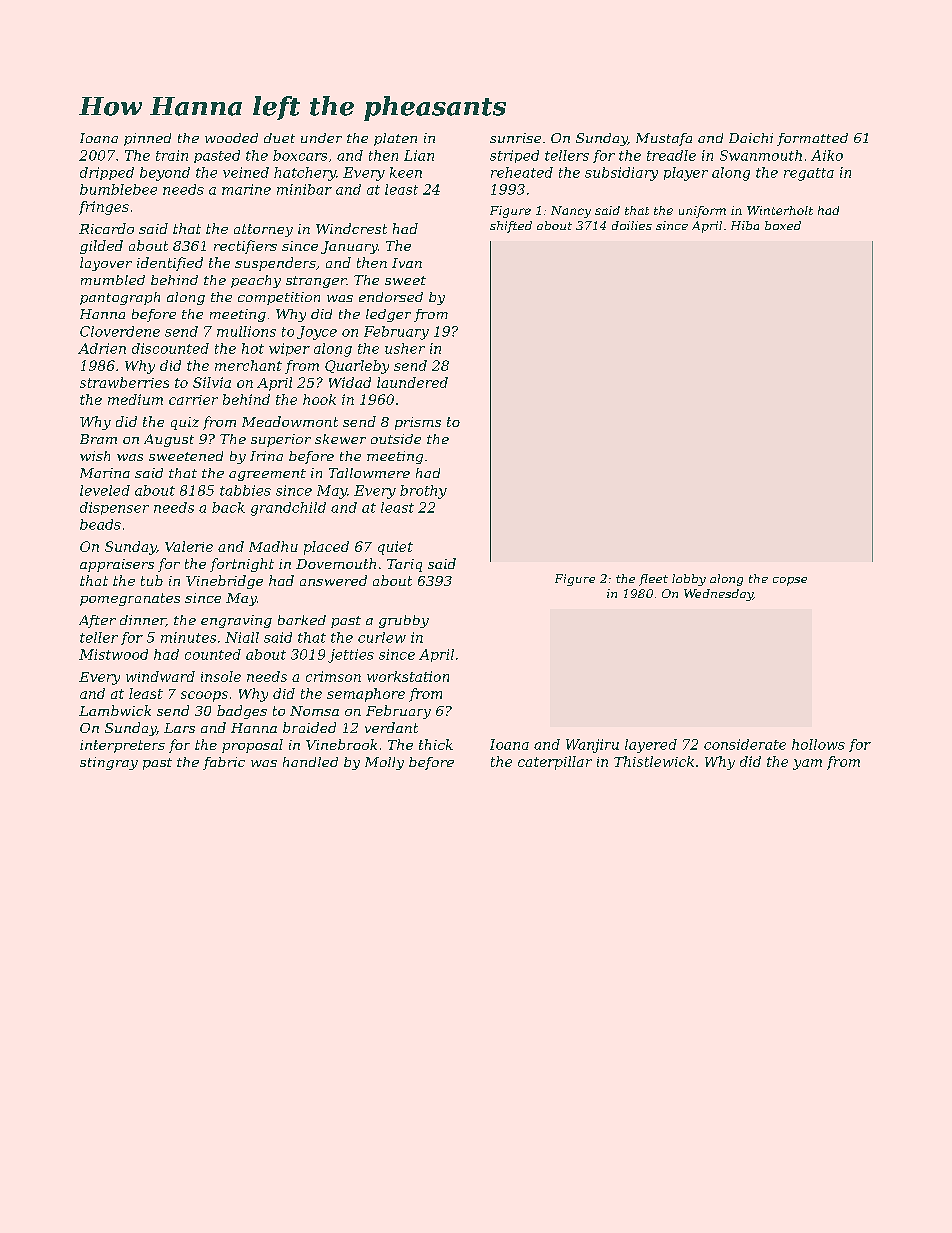 Image resolution: width=952 pixels, height=1233 pixels. I want to click on fleet, so click(653, 580).
